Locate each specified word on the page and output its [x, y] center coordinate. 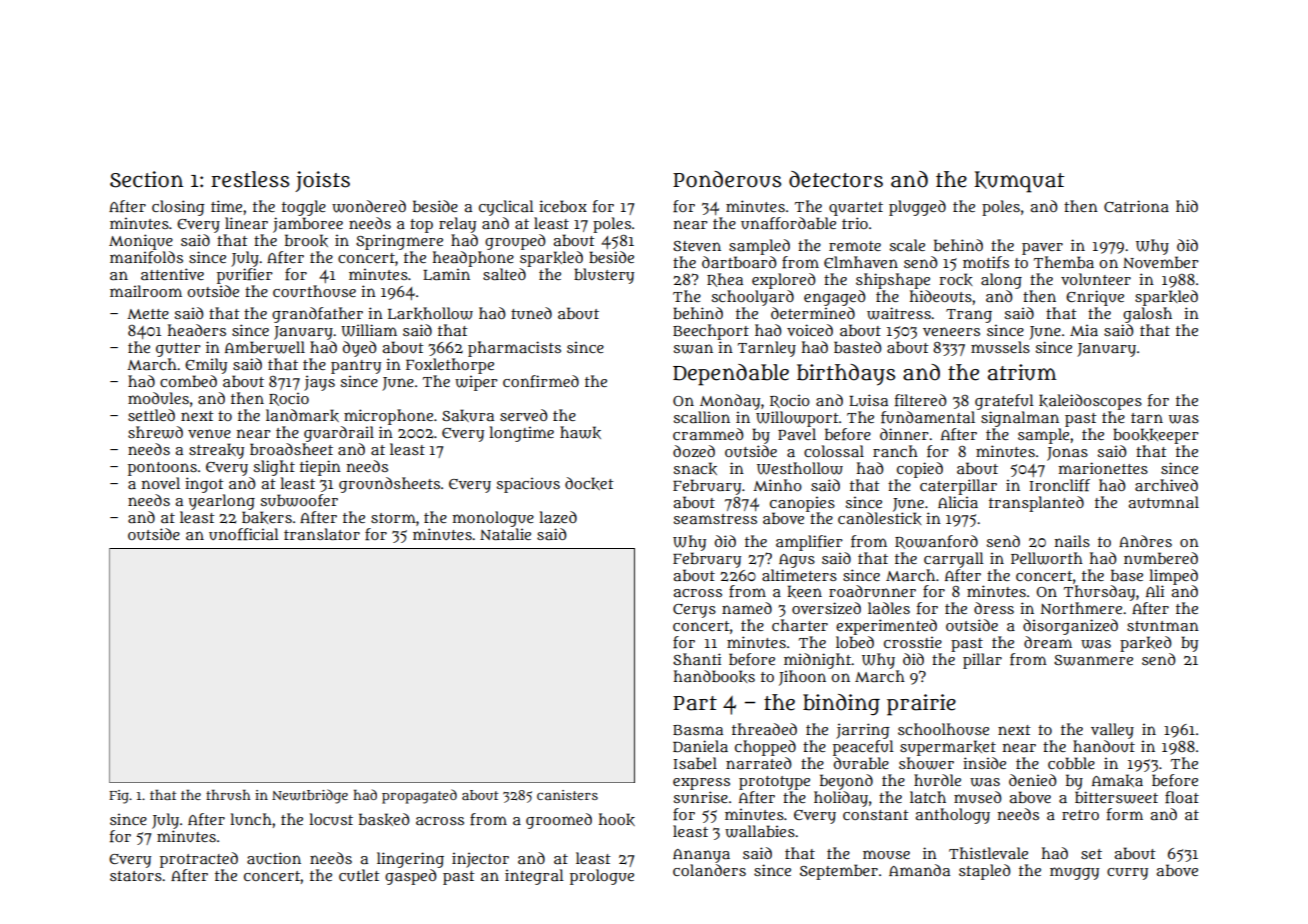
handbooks [714, 676]
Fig [119, 797]
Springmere [399, 242]
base [1127, 575]
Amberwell [265, 347]
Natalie [505, 534]
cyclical [506, 208]
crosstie [913, 642]
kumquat [1019, 182]
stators [136, 876]
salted [504, 274]
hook [617, 819]
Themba [1064, 262]
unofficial [244, 534]
